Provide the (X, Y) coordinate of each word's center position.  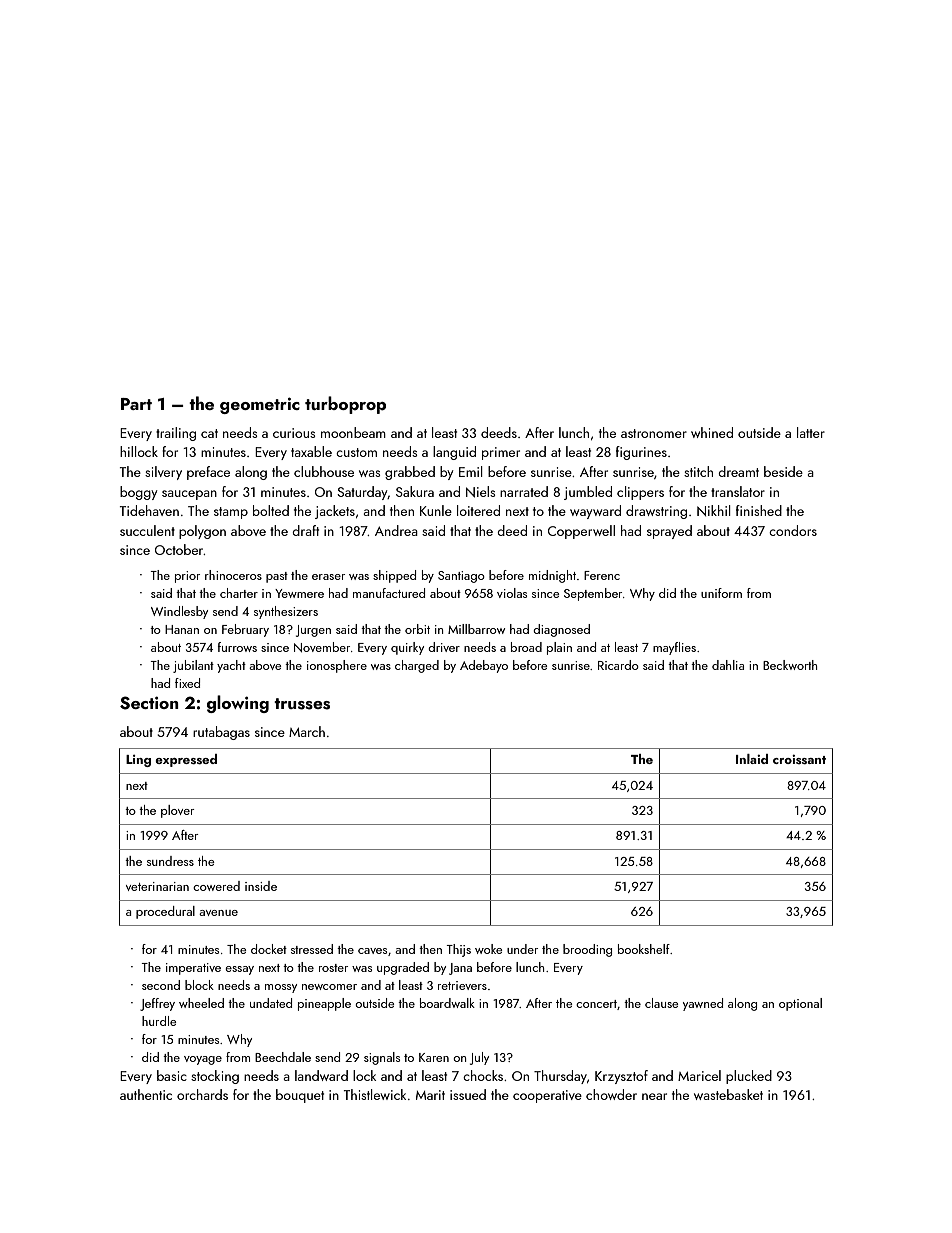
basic (172, 1075)
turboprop (345, 405)
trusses (302, 704)
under (522, 949)
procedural (165, 912)
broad (526, 647)
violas (512, 593)
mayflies (674, 648)
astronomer (654, 433)
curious (294, 433)
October (179, 549)
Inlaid (752, 759)
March (307, 731)
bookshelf (644, 949)
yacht (231, 666)
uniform (721, 593)
